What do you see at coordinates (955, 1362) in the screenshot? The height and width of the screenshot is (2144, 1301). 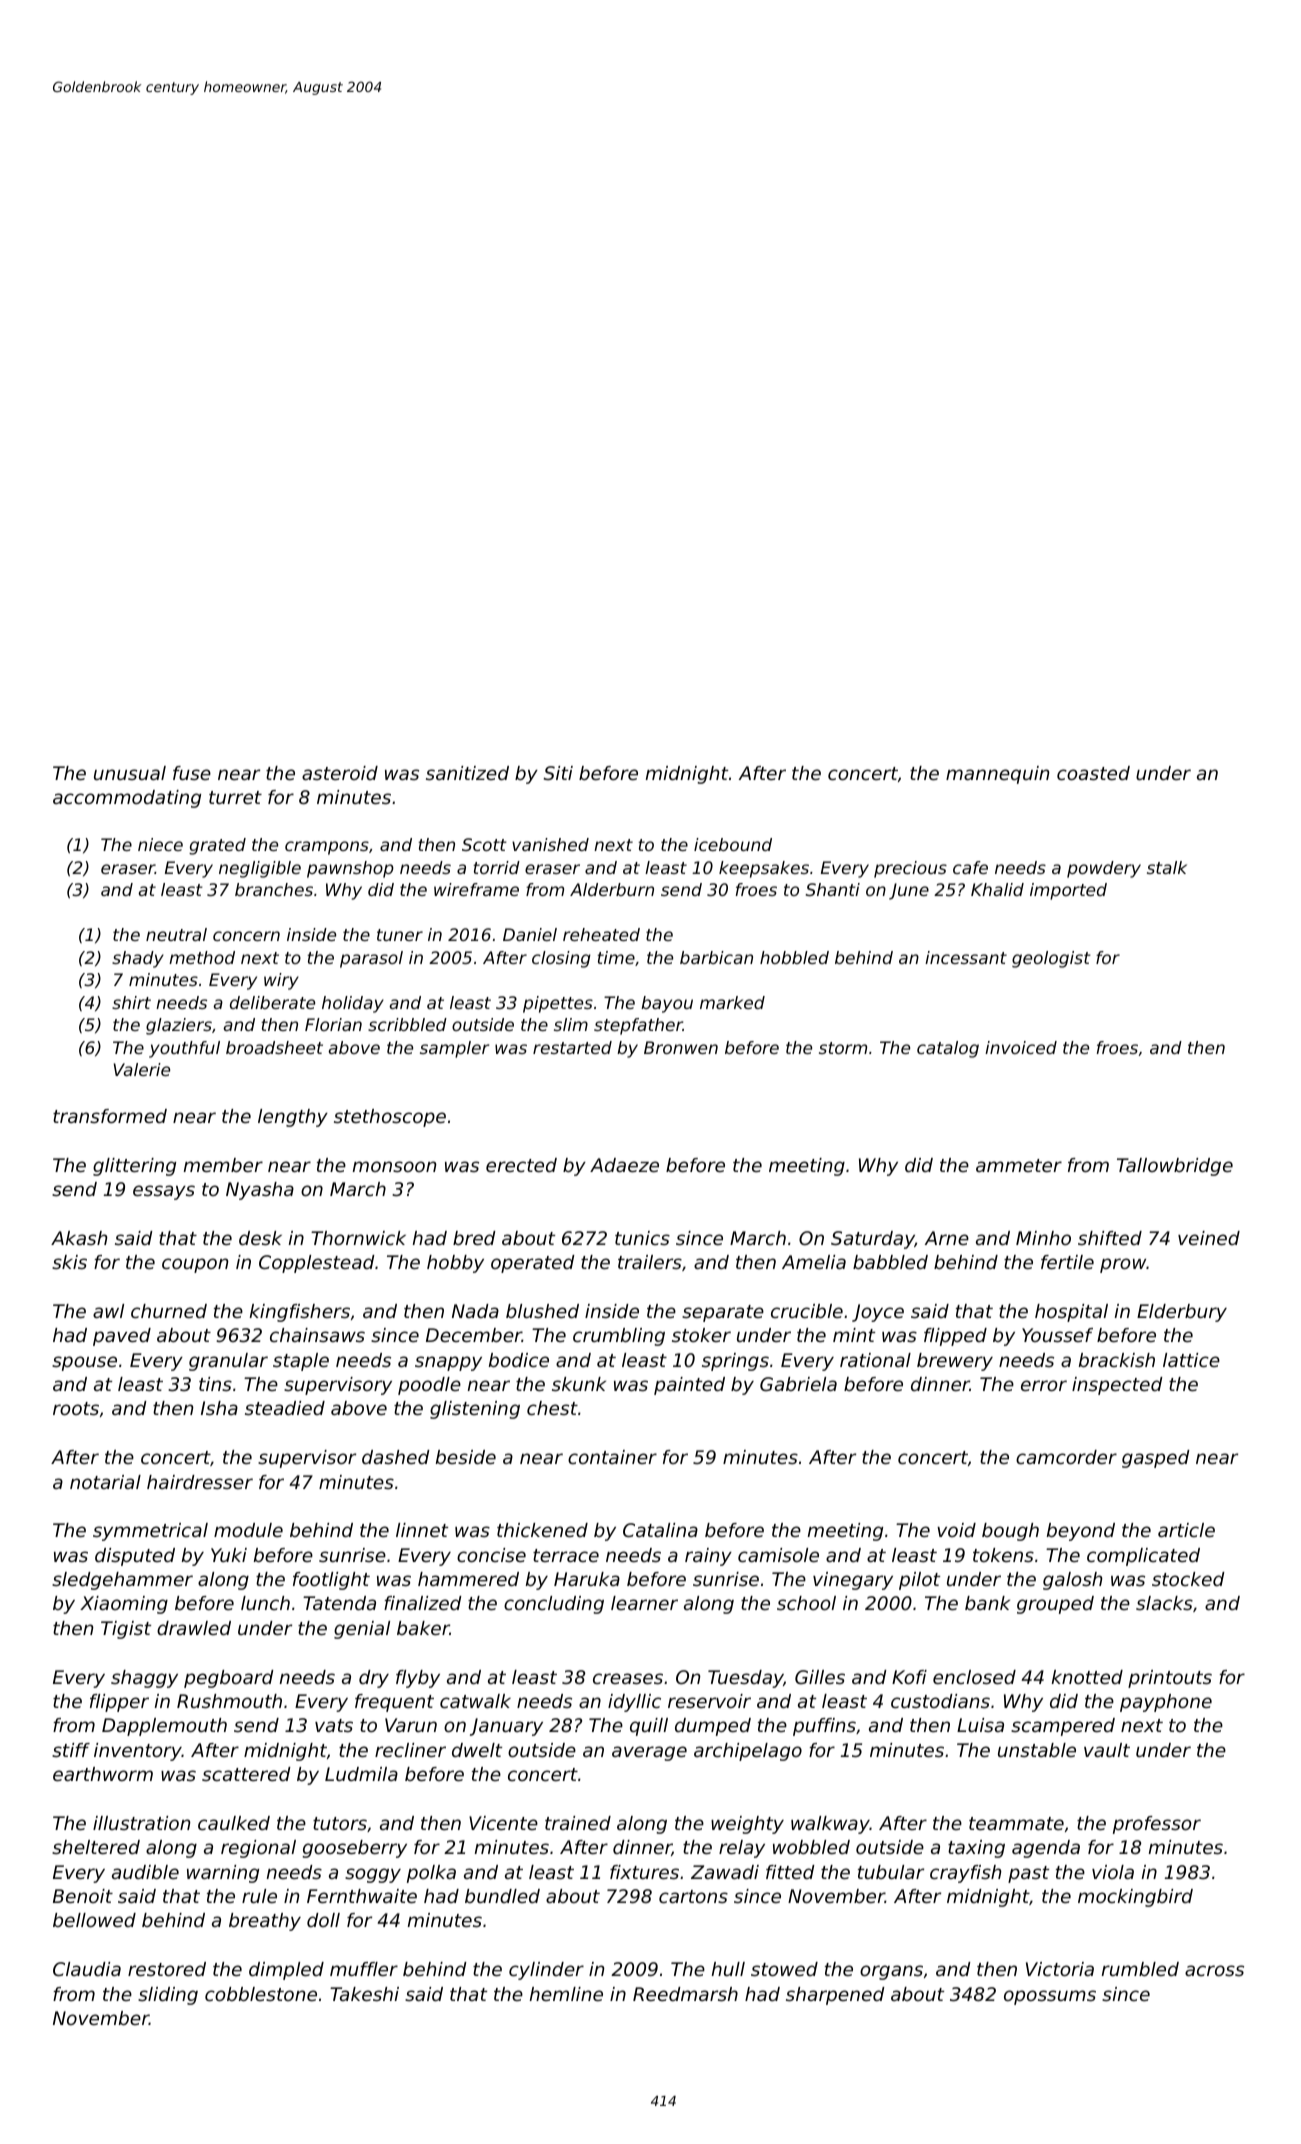 I see `brewery` at bounding box center [955, 1362].
